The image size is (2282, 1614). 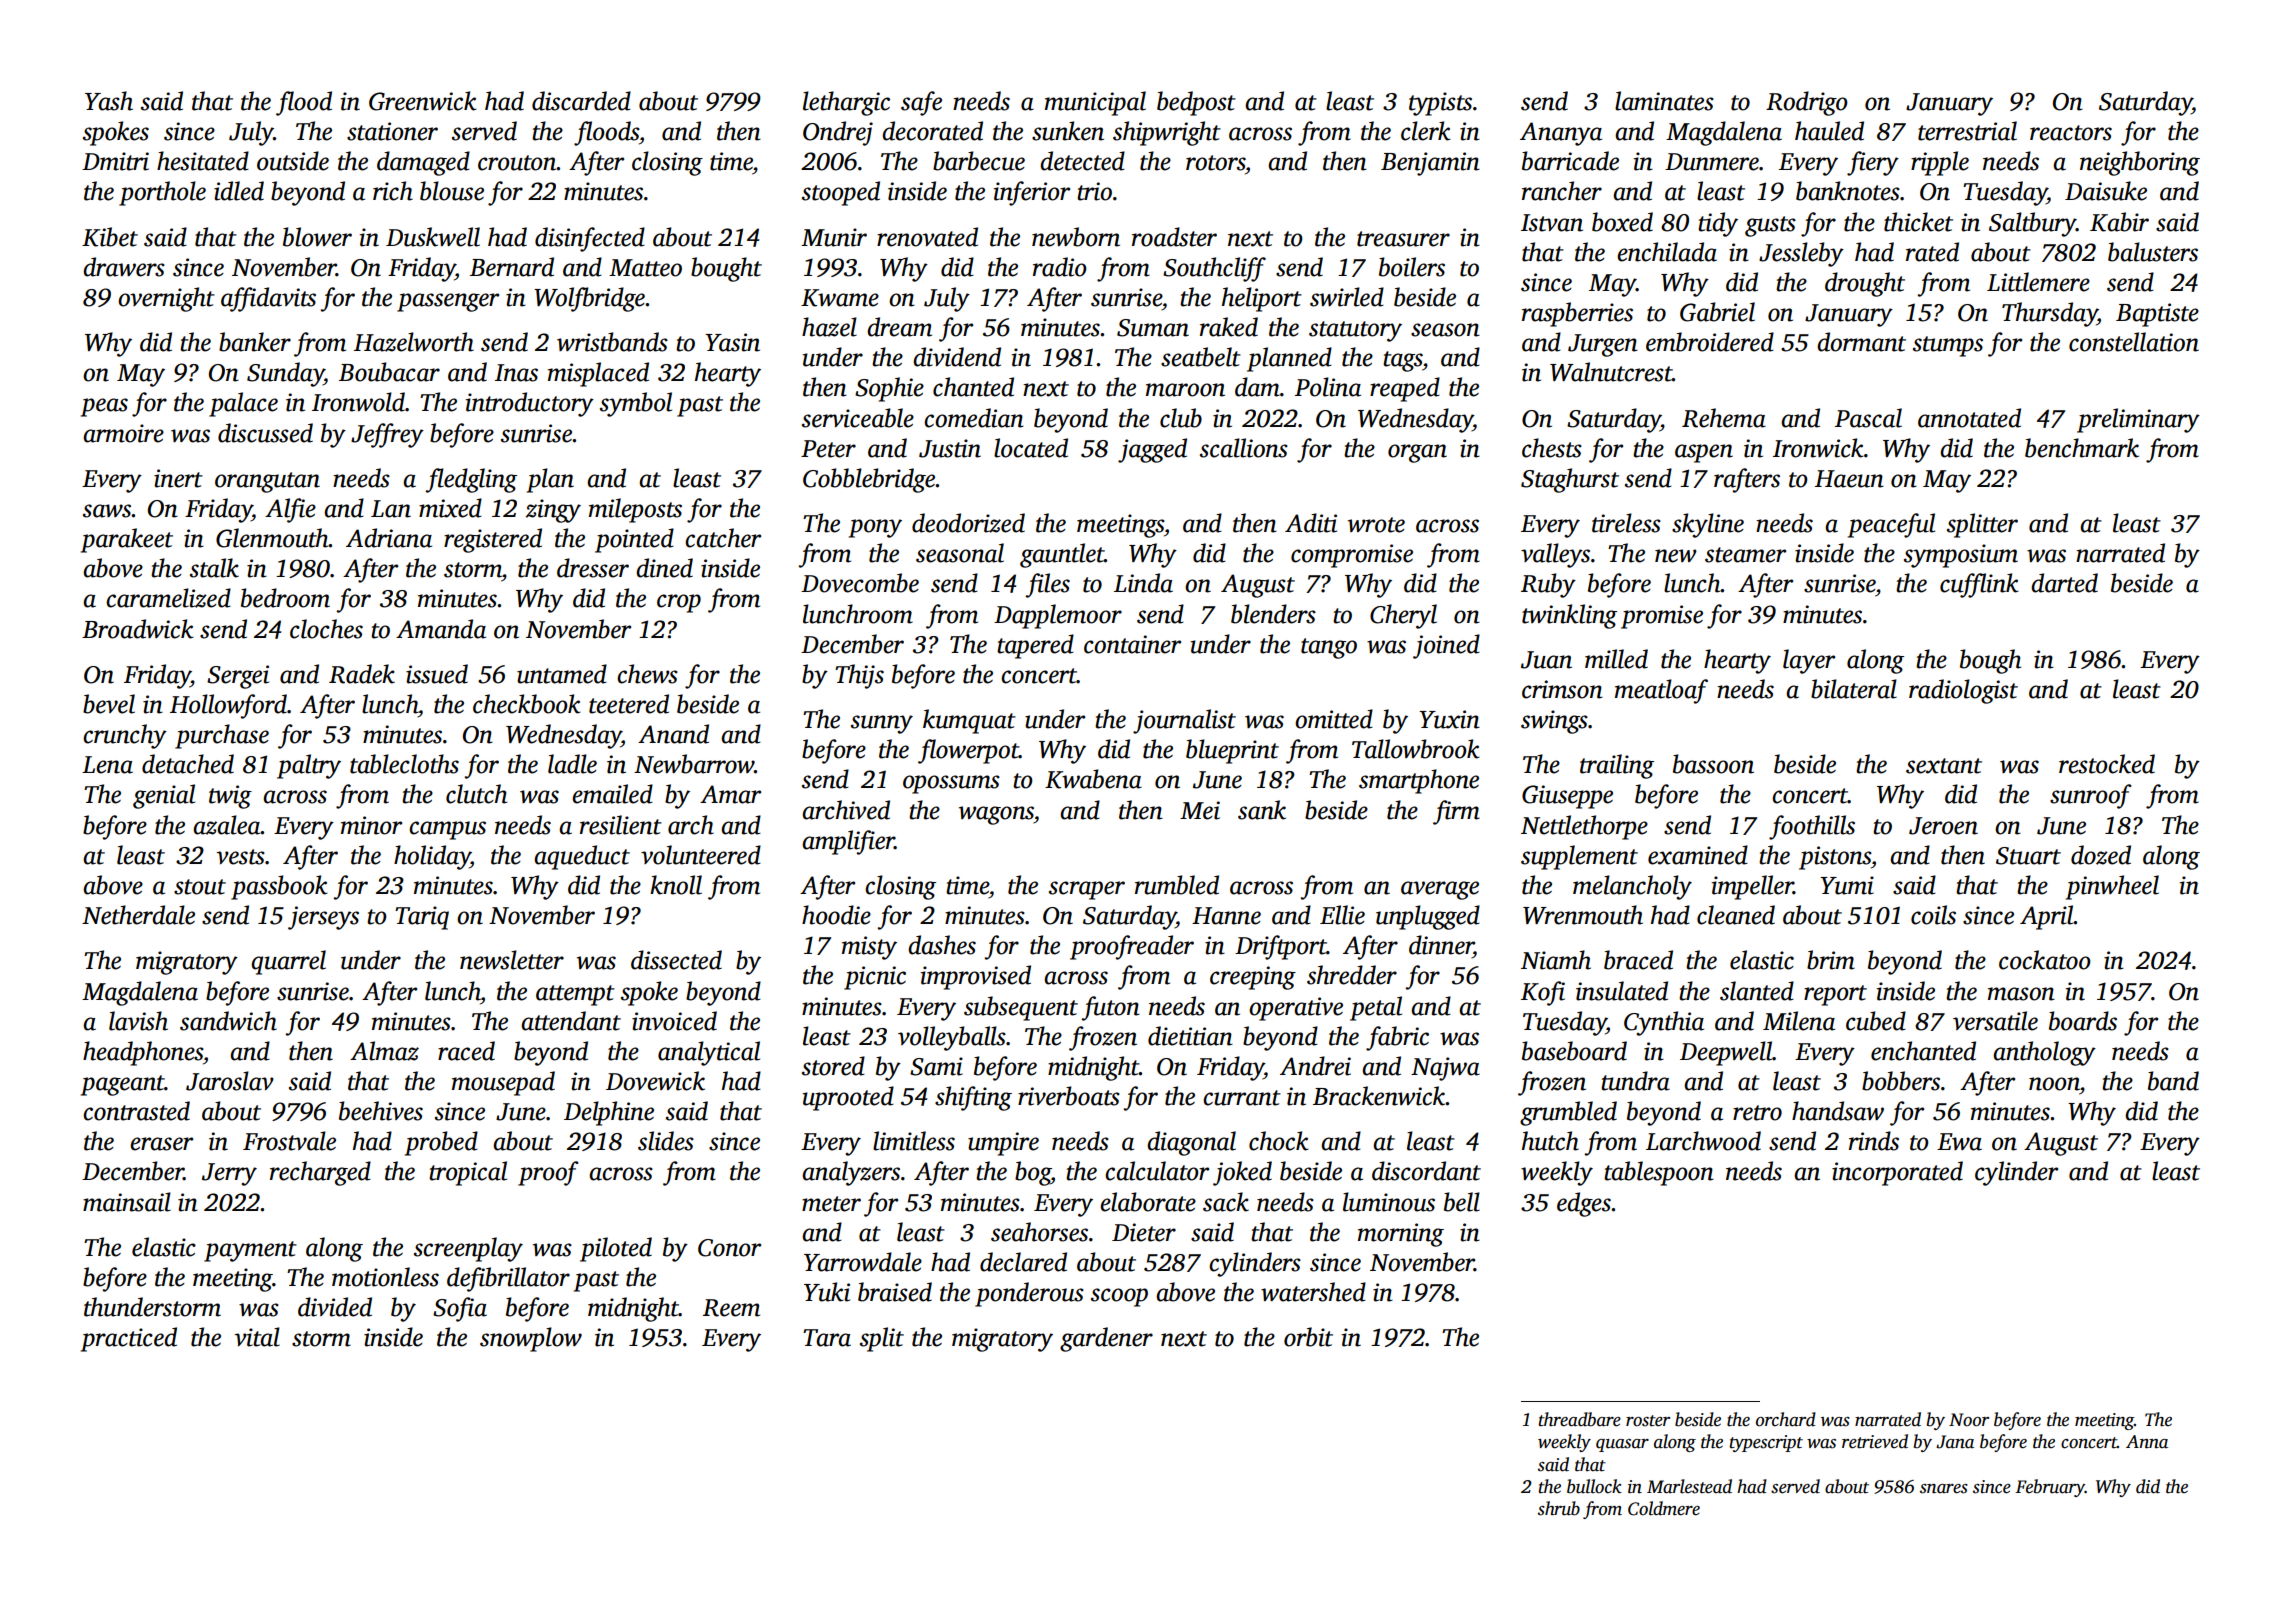 I want to click on drought, so click(x=1865, y=284).
